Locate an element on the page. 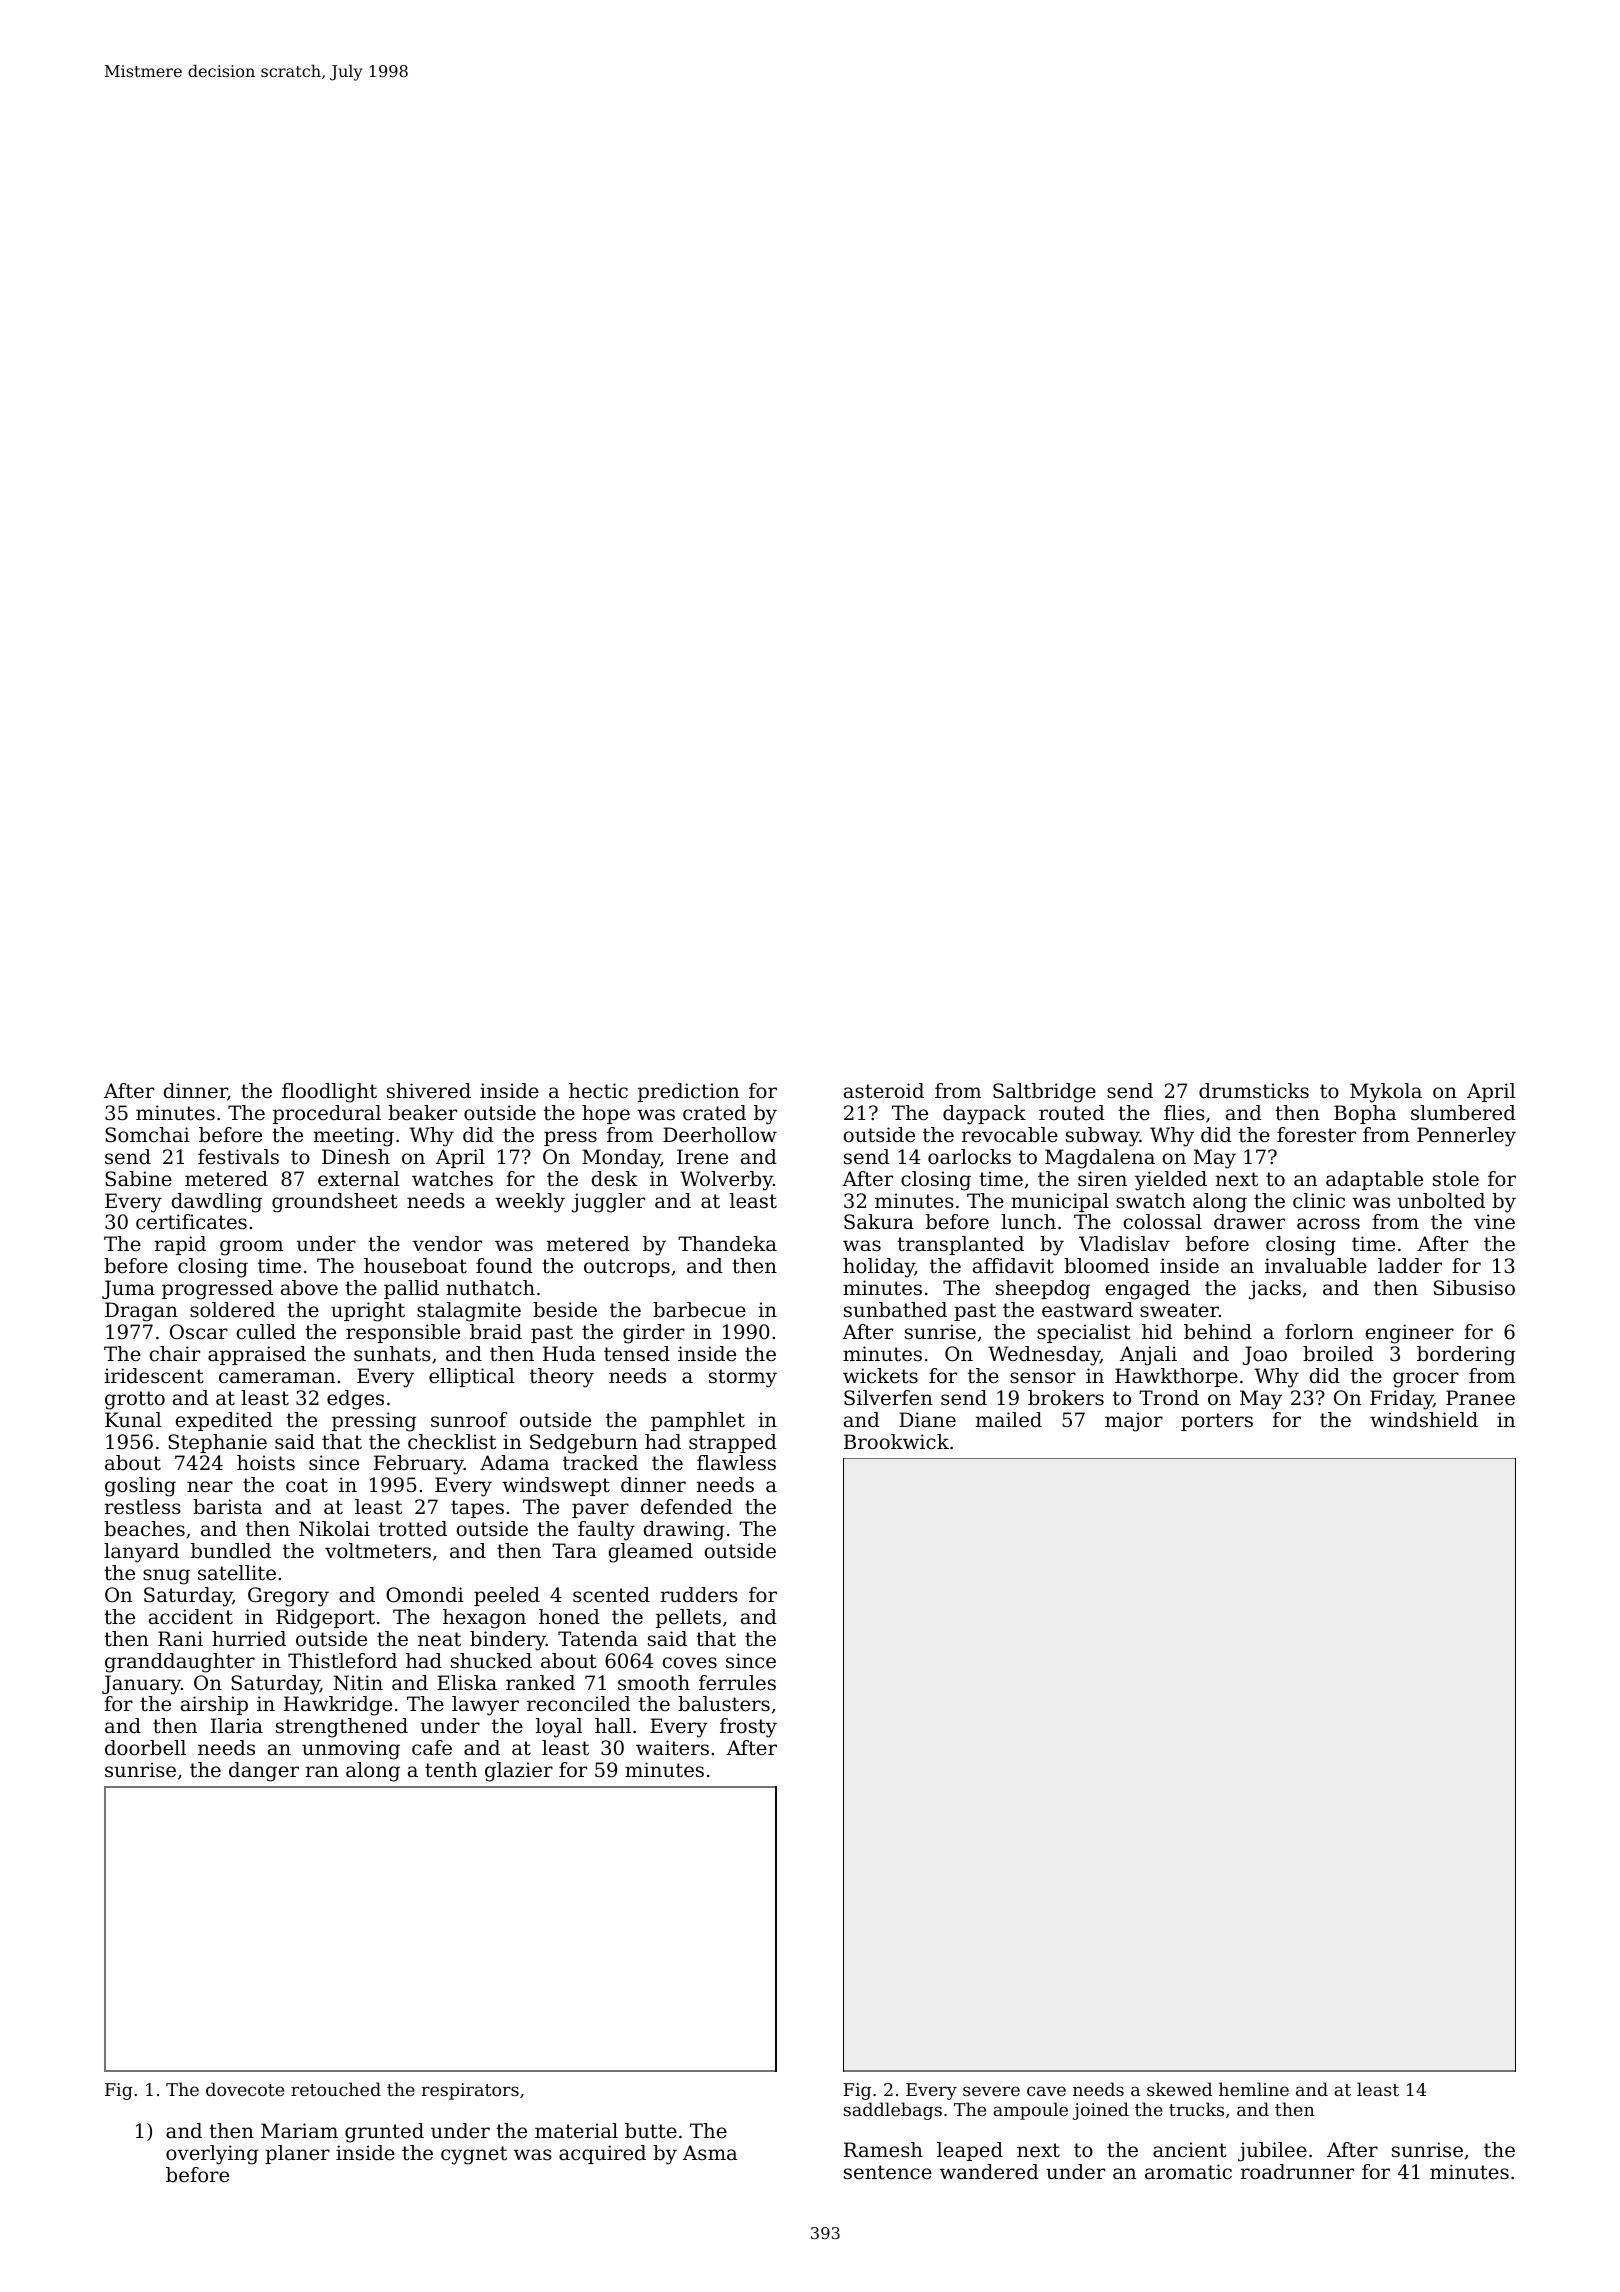 The image size is (1620, 2292). windshield is located at coordinates (1424, 1420).
